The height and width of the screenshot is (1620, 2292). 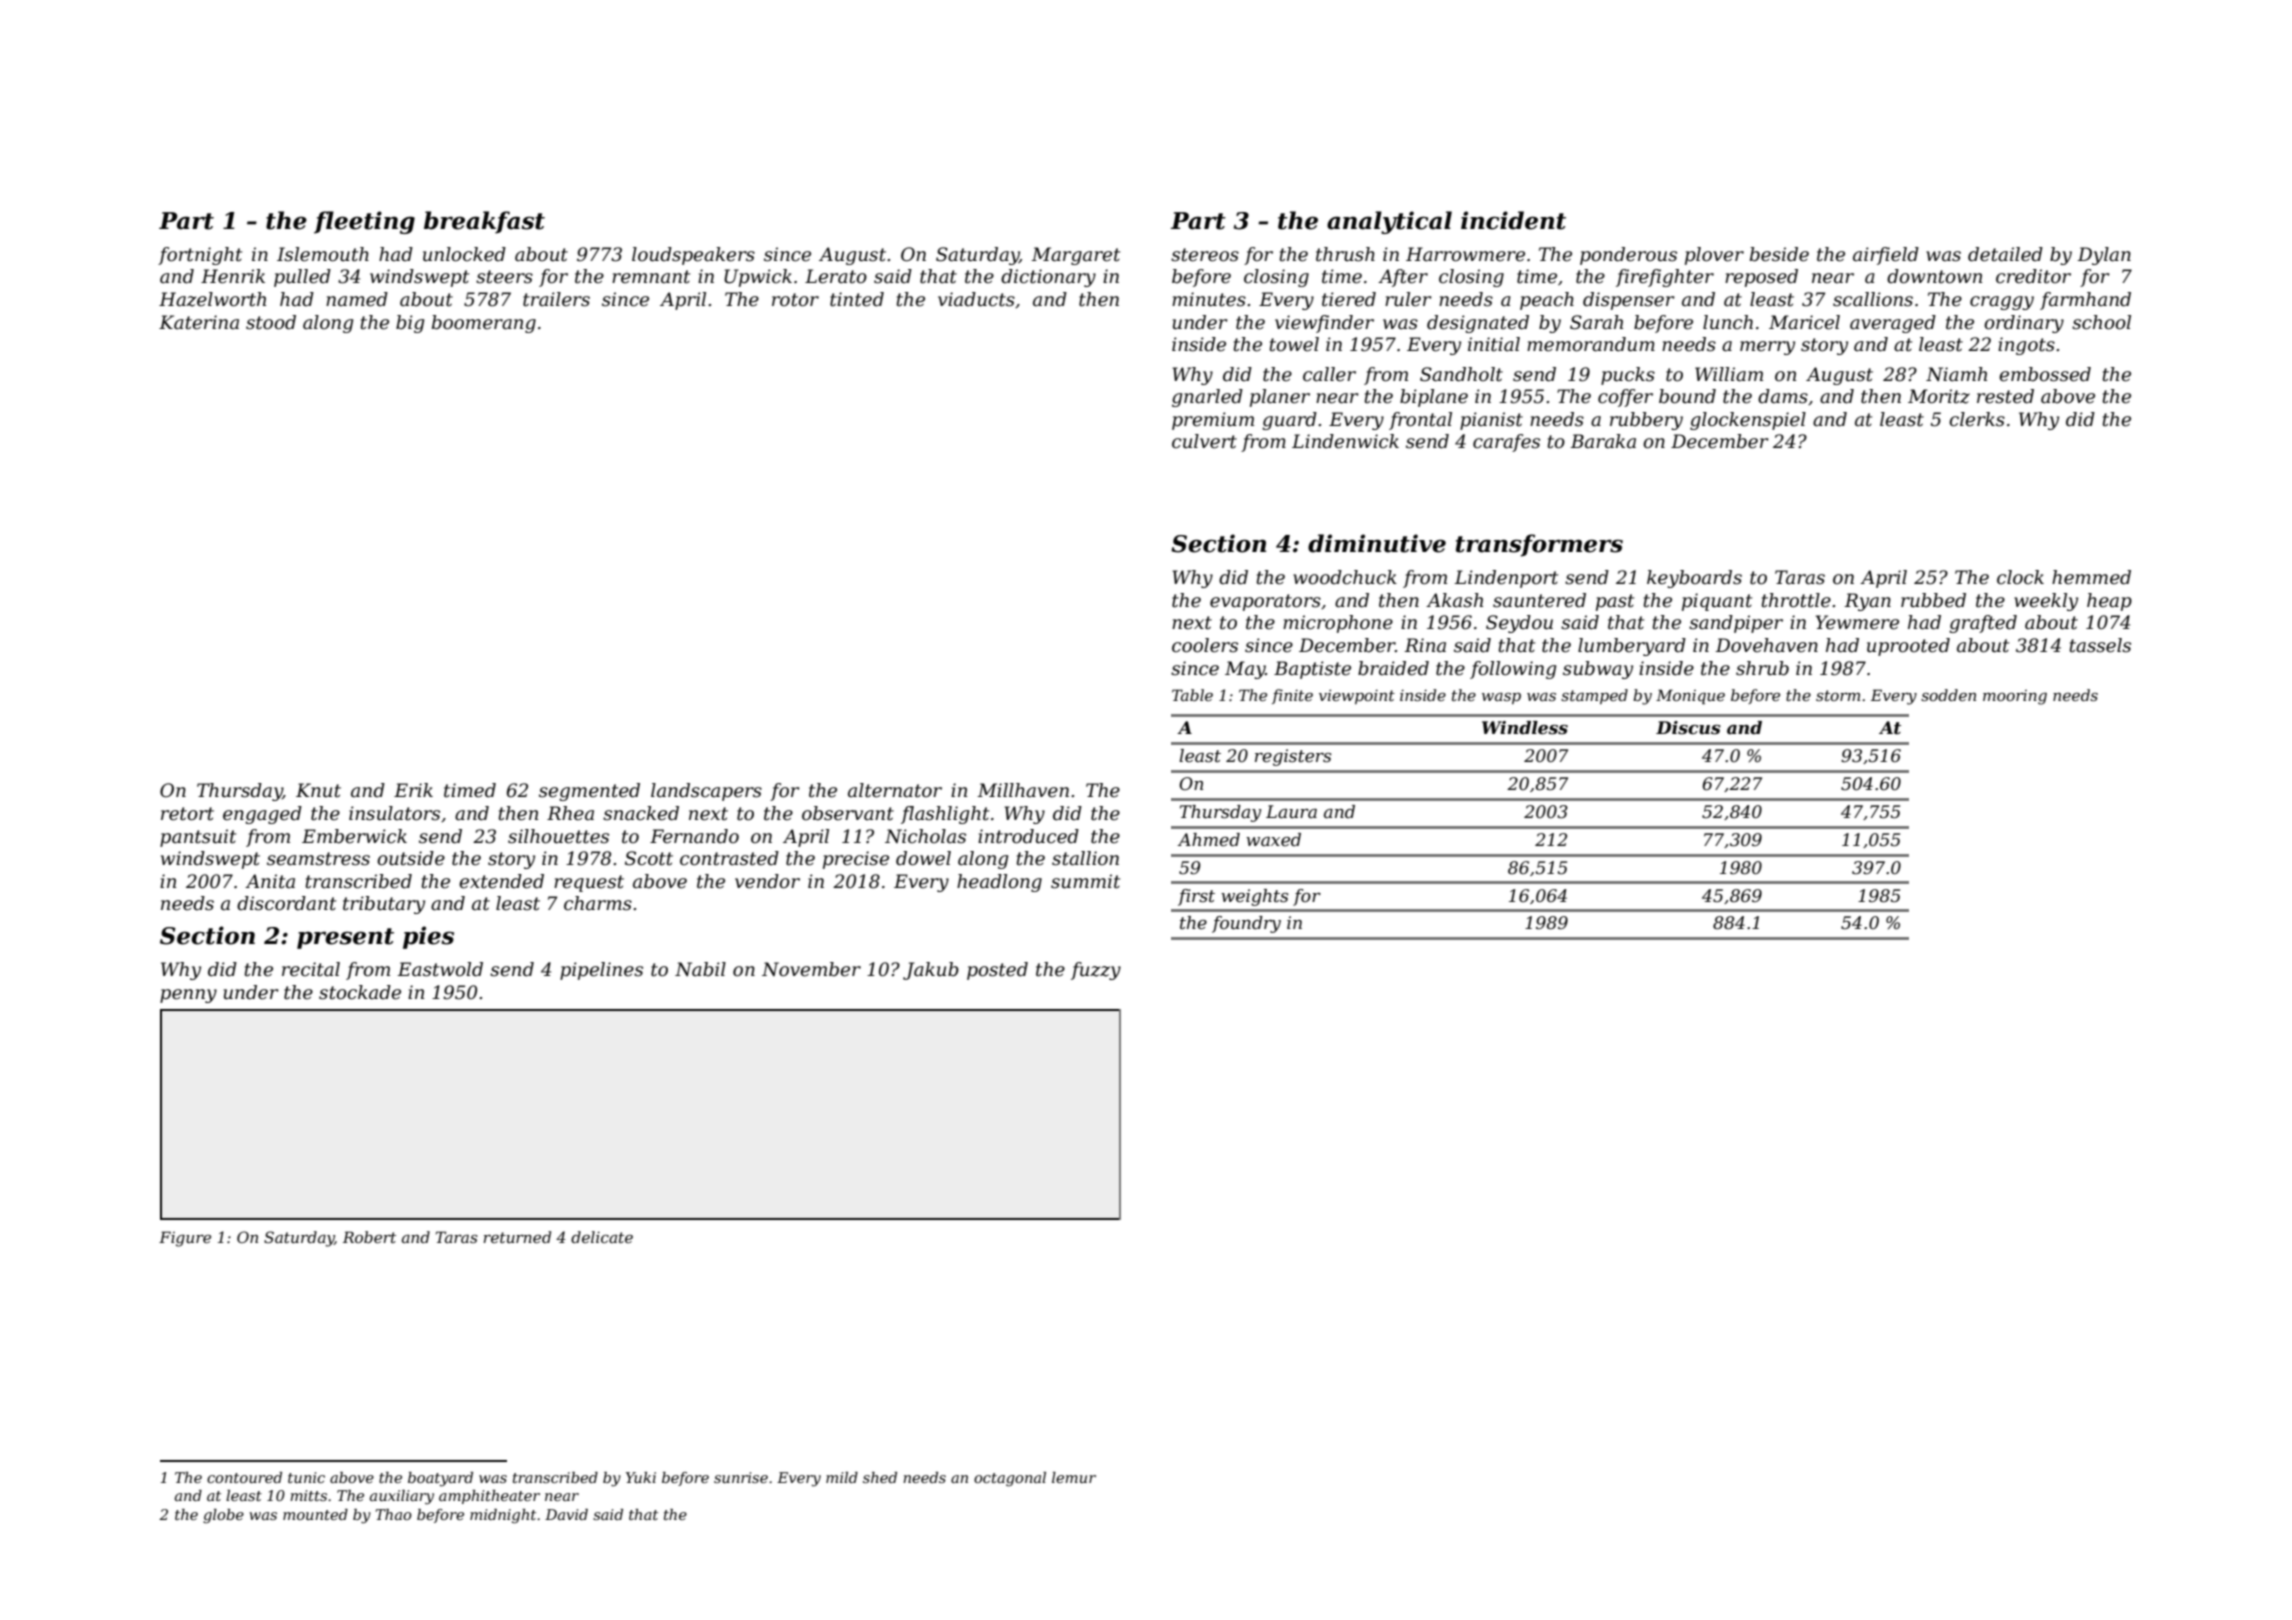 I want to click on retort, so click(x=187, y=814).
